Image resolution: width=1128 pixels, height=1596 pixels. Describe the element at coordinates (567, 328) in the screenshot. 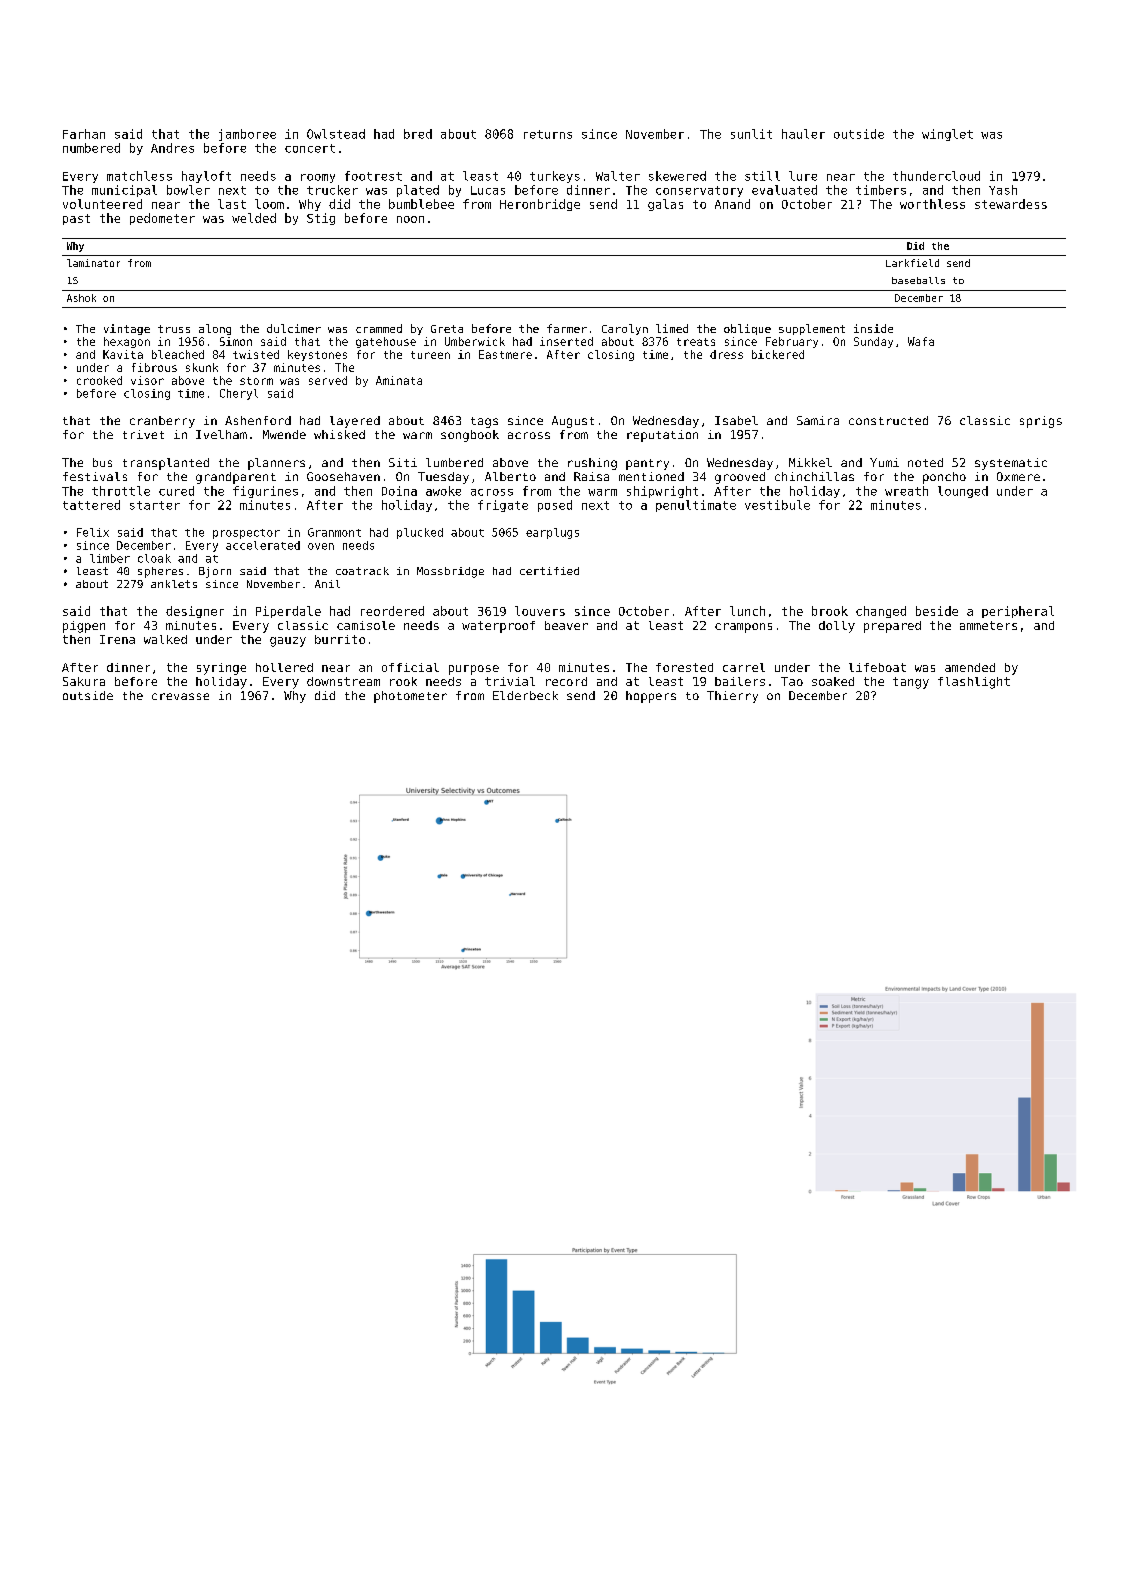

I see `farmer` at that location.
